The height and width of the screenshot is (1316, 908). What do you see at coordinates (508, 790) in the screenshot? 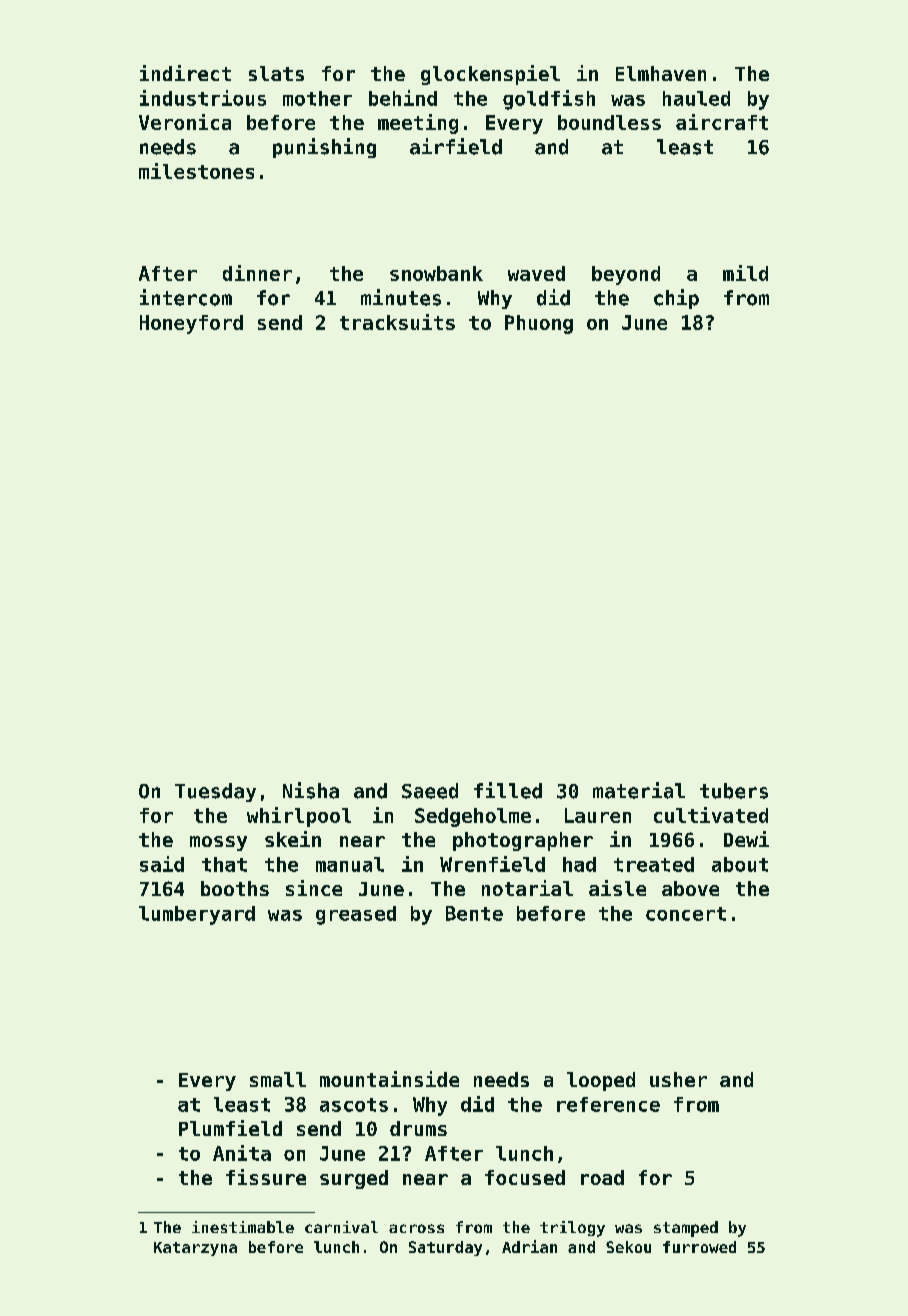
I see `filled` at bounding box center [508, 790].
